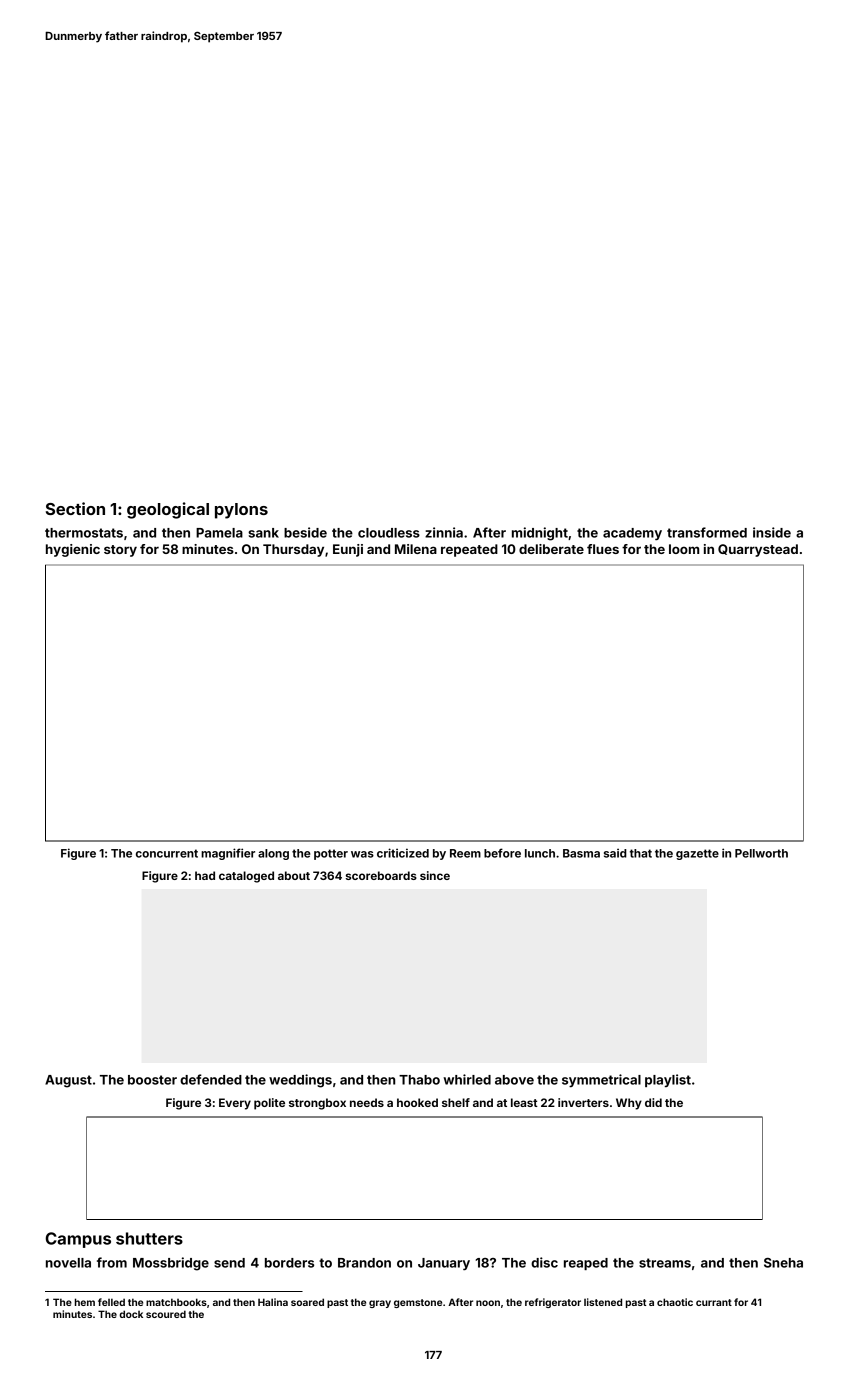 The width and height of the page is (849, 1400). What do you see at coordinates (317, 1104) in the page?
I see `strongbox` at bounding box center [317, 1104].
